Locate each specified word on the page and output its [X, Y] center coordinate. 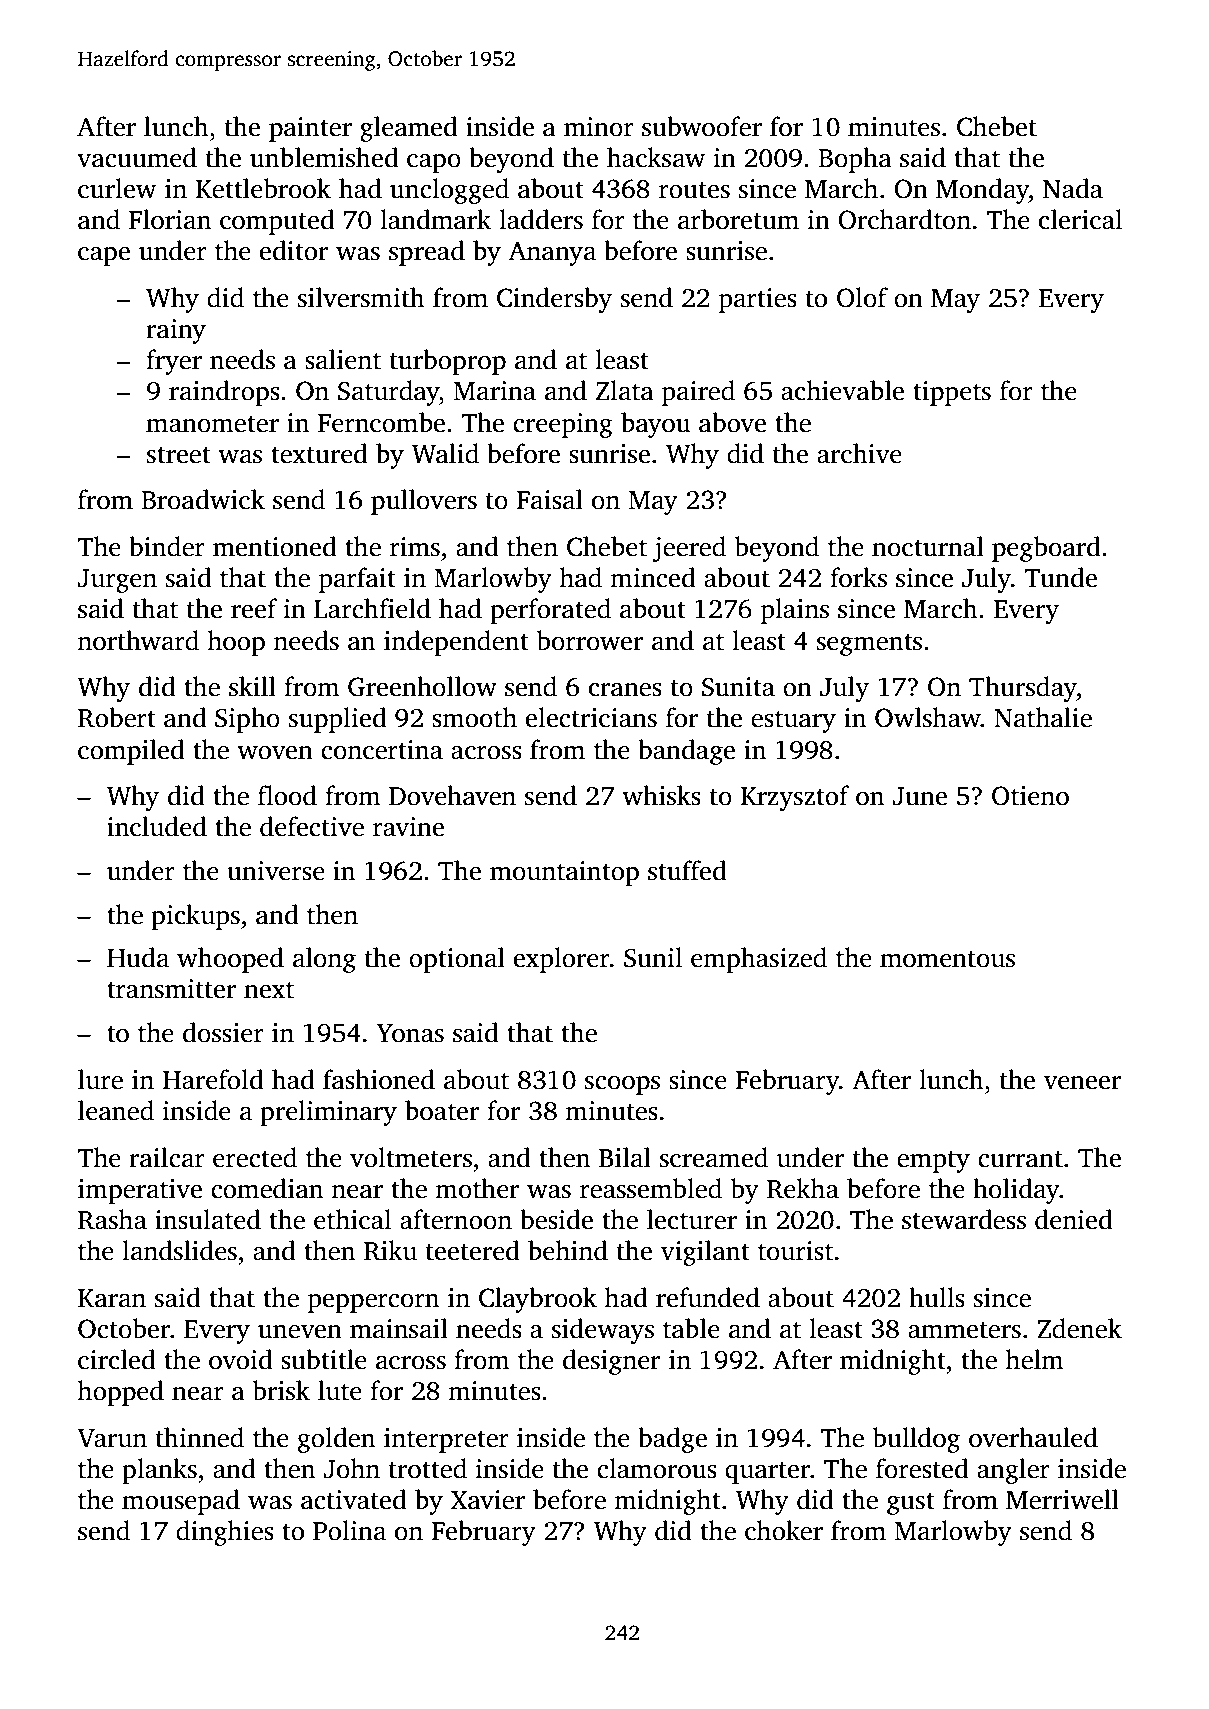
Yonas [410, 1033]
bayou [655, 425]
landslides [179, 1250]
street [179, 455]
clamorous [657, 1468]
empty [933, 1162]
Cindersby [554, 300]
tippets [952, 393]
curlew [117, 188]
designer [611, 1362]
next [269, 990]
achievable [842, 390]
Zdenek [1079, 1328]
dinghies [225, 1533]
